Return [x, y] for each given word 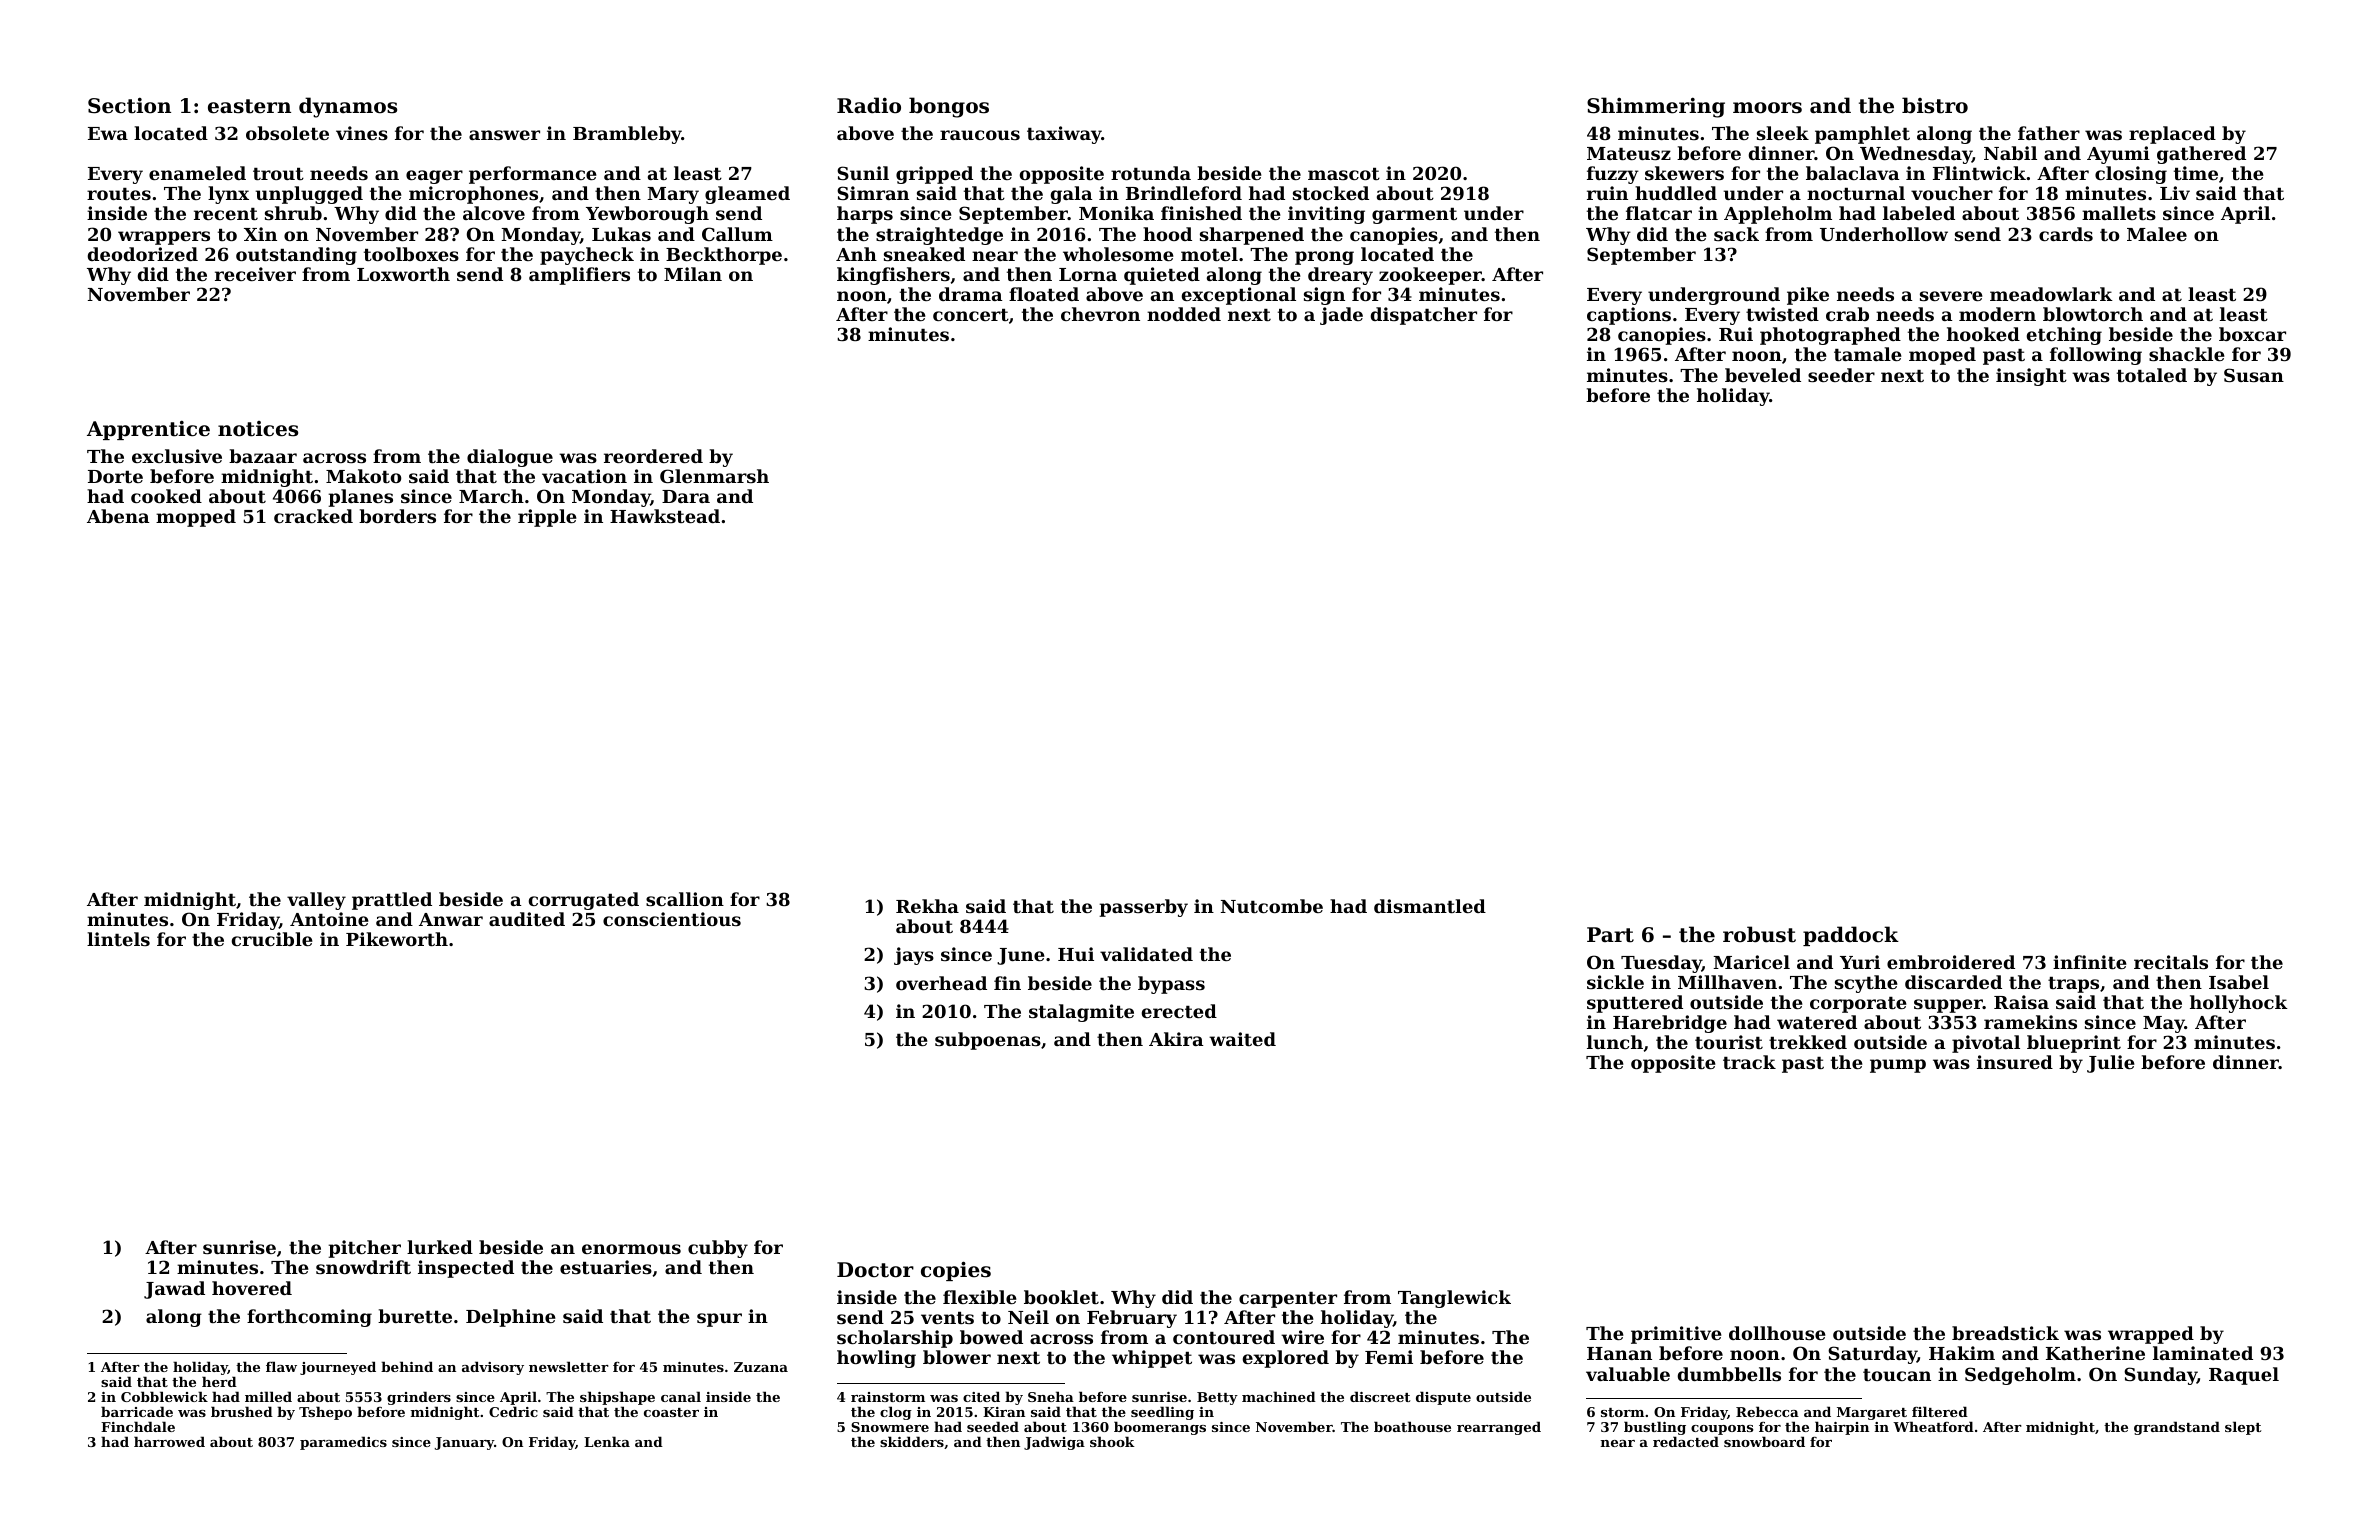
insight [2031, 377]
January [464, 1443]
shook [1112, 1441]
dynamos [348, 107]
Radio [869, 105]
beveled [1763, 375]
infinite [2090, 962]
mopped [196, 518]
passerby [1143, 908]
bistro [1935, 105]
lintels [118, 939]
